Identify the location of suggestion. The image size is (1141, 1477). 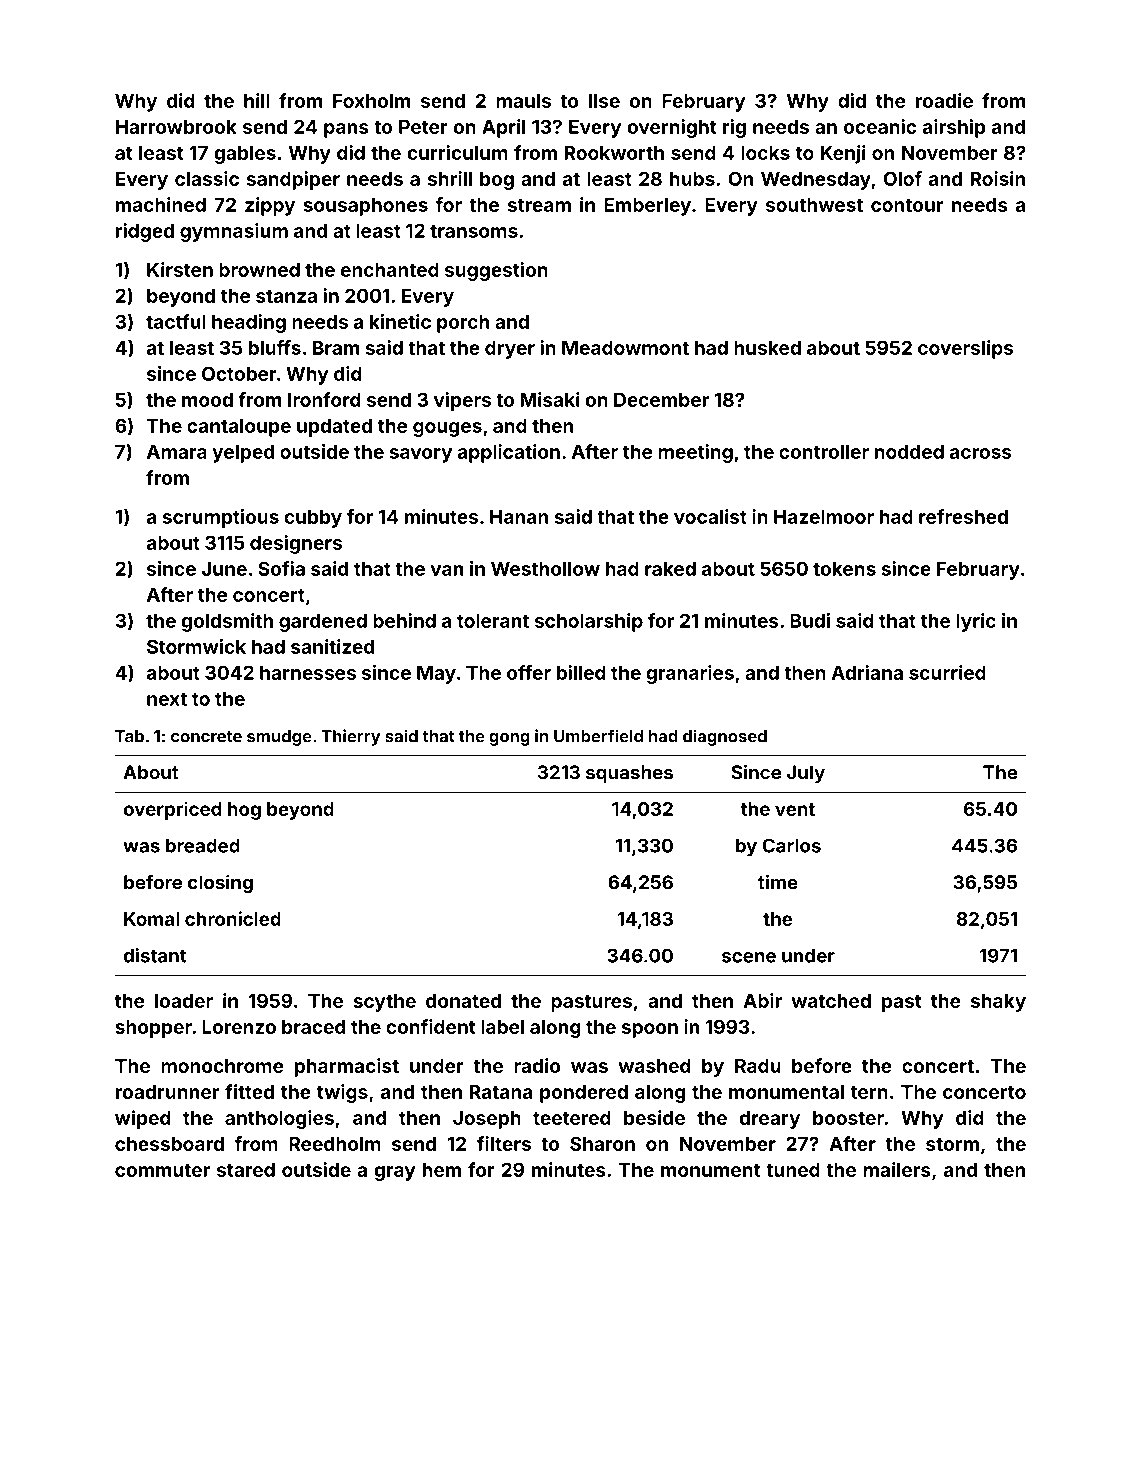
(496, 271).
